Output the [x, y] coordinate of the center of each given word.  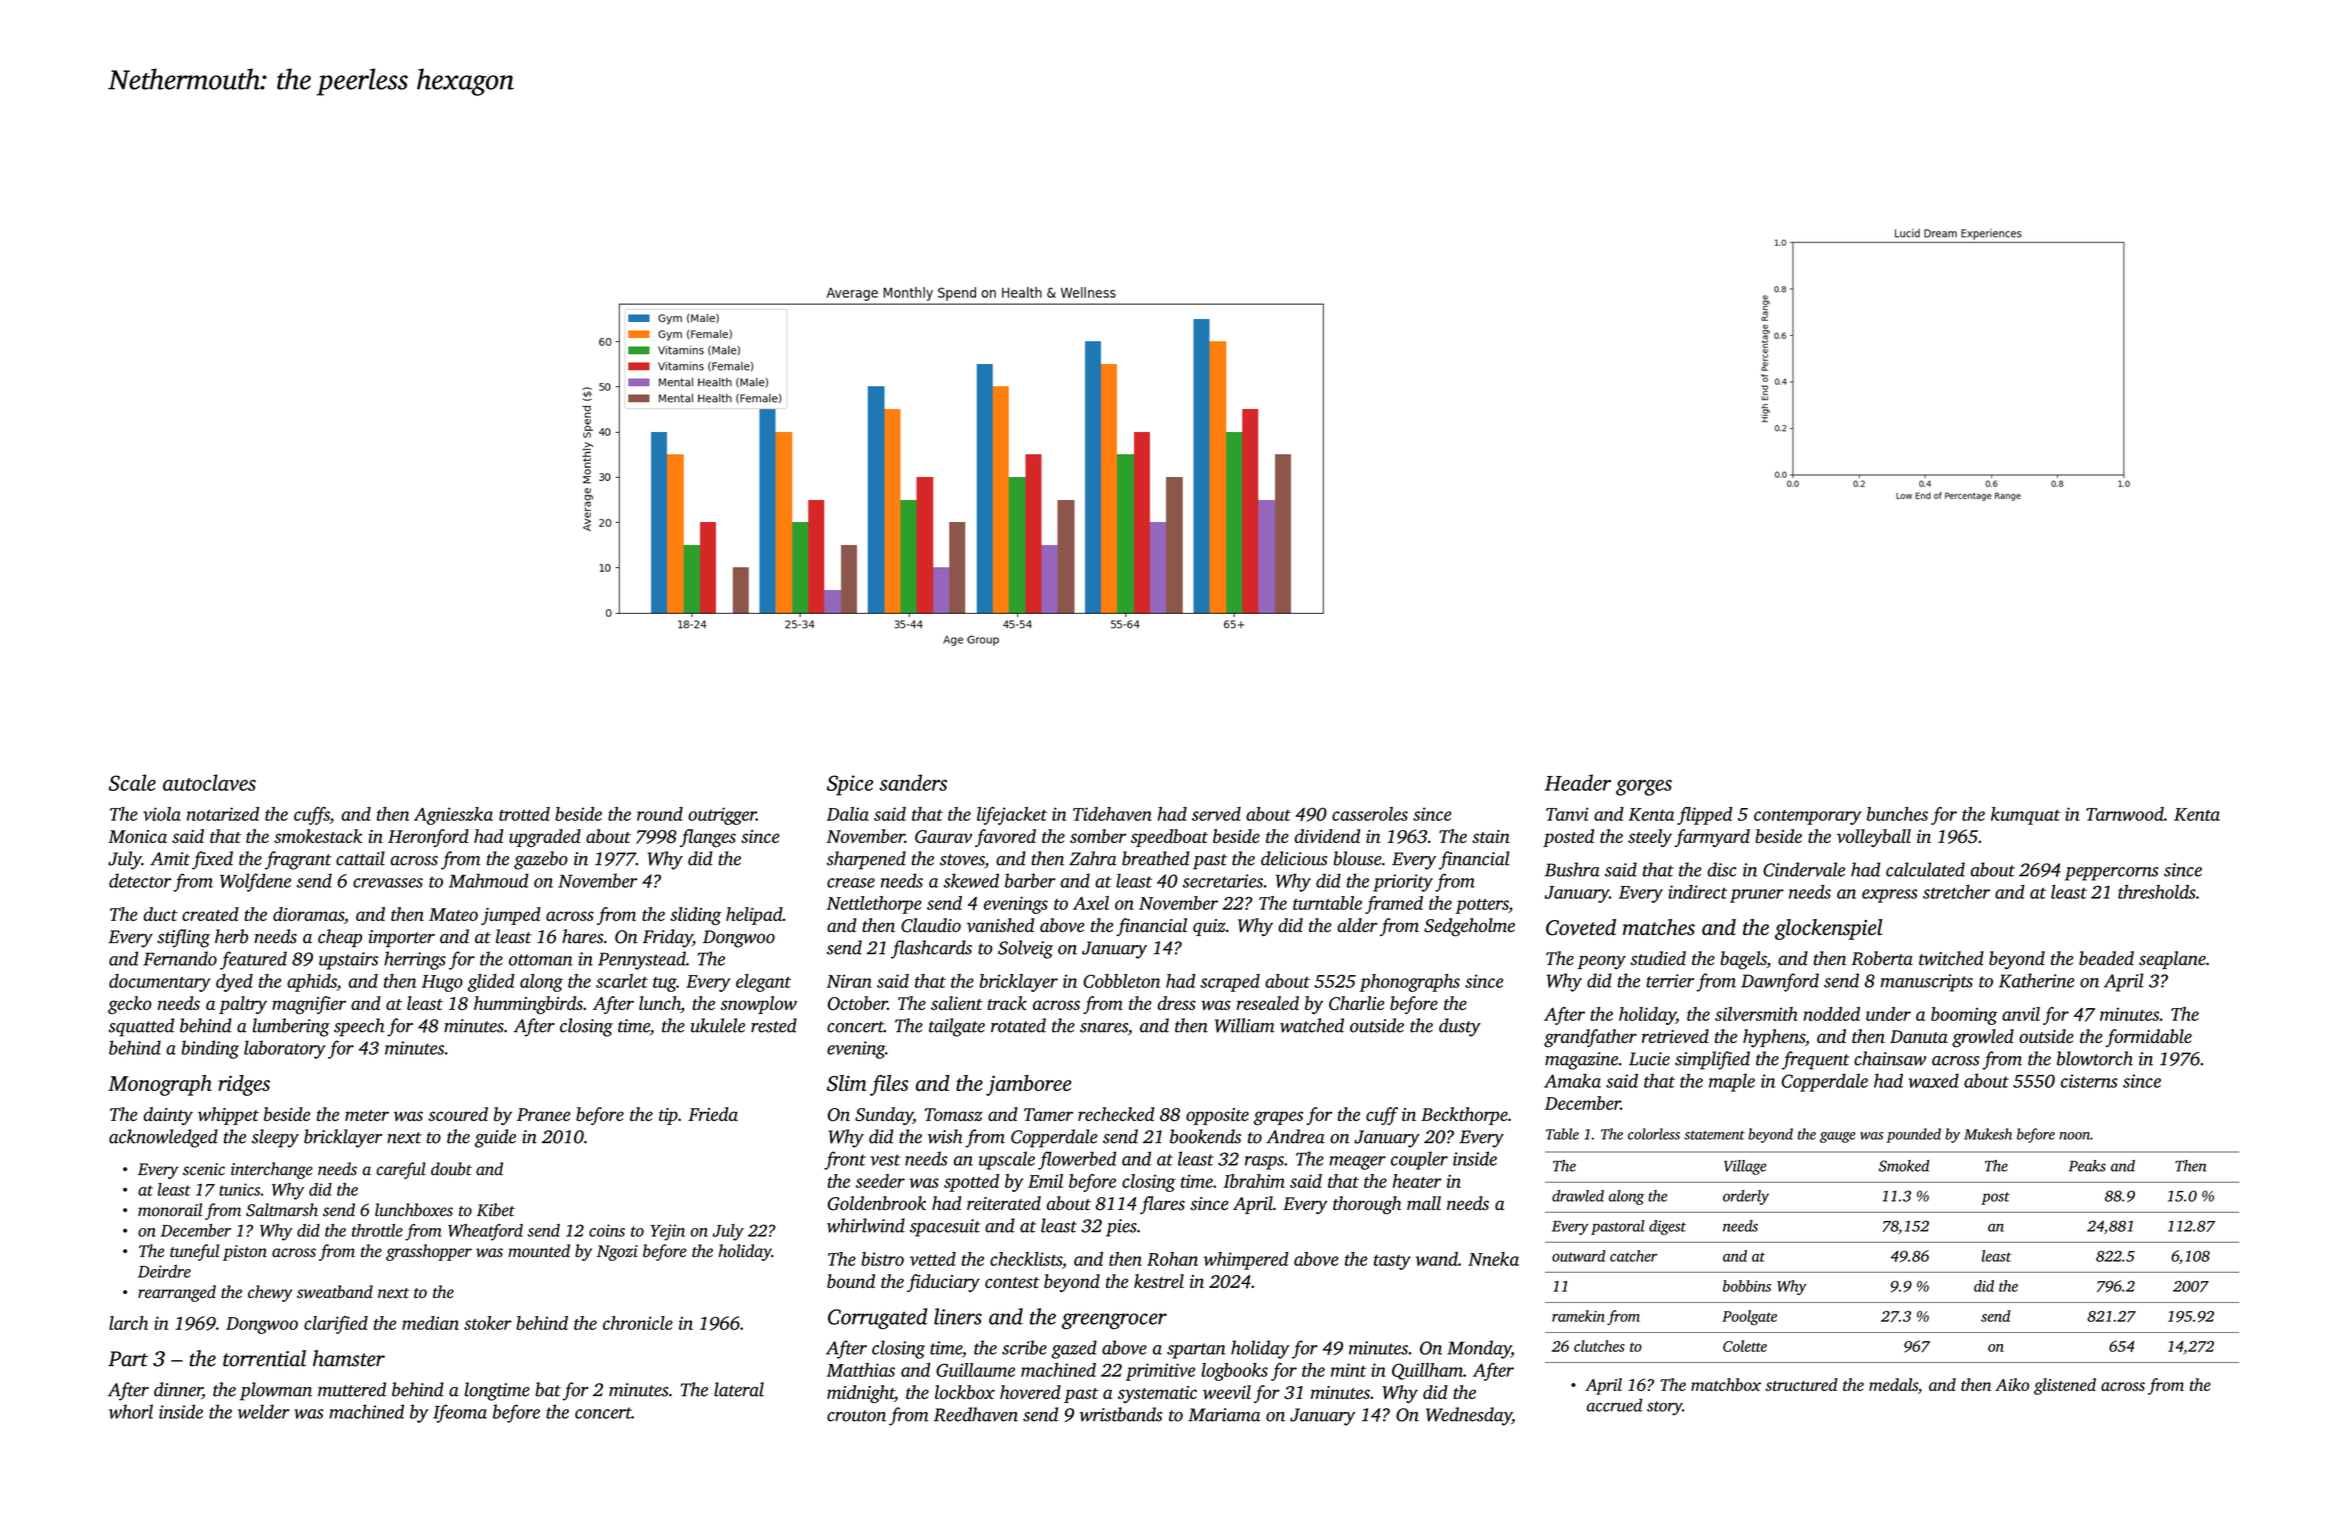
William [1245, 1025]
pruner [1757, 896]
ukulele [718, 1025]
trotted [524, 814]
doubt [451, 1169]
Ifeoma [460, 1413]
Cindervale [1804, 869]
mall [1424, 1203]
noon [2074, 1136]
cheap [340, 938]
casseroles [1370, 814]
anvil [2021, 1014]
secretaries [1223, 881]
